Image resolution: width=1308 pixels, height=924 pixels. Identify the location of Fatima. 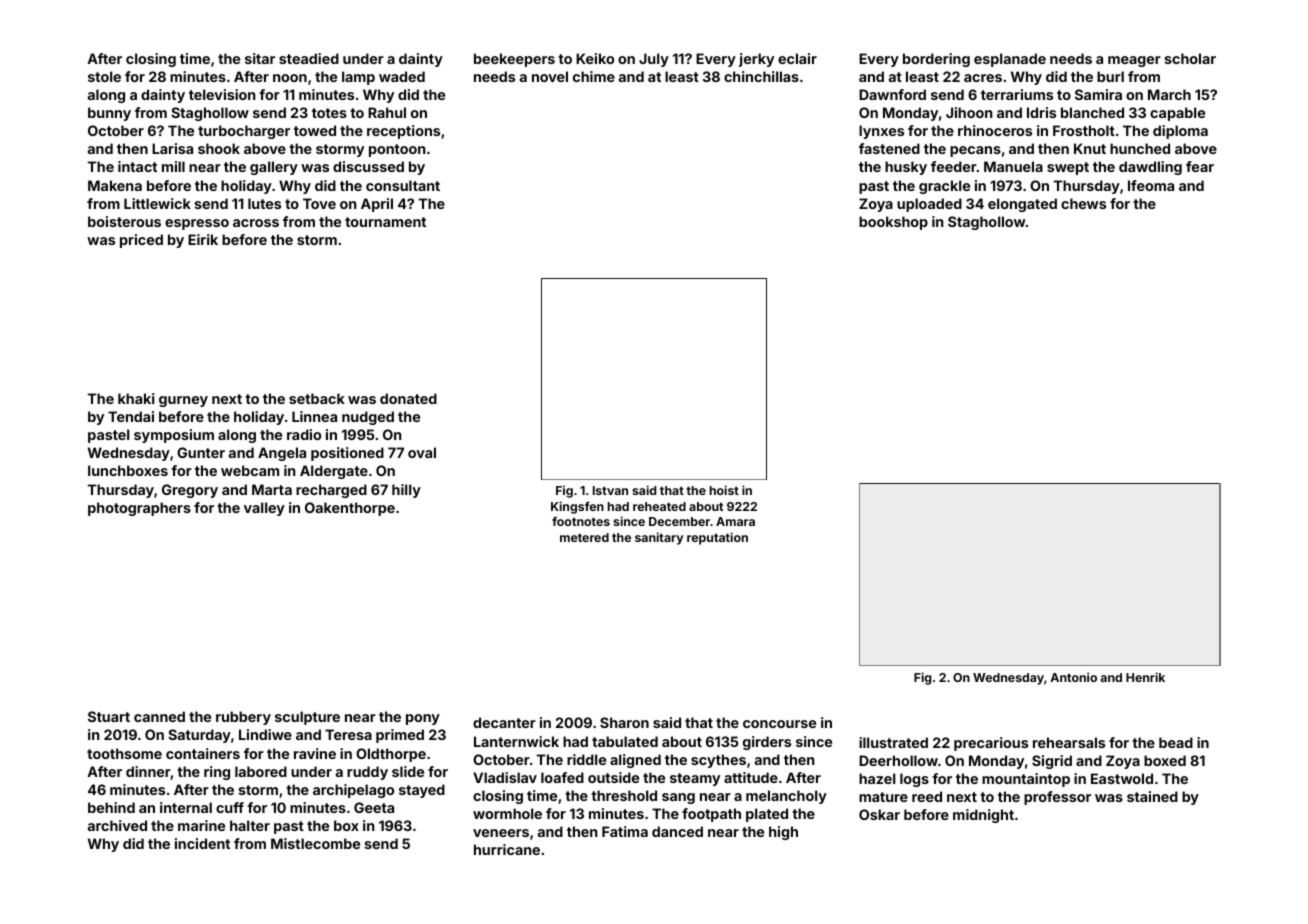
(625, 831).
